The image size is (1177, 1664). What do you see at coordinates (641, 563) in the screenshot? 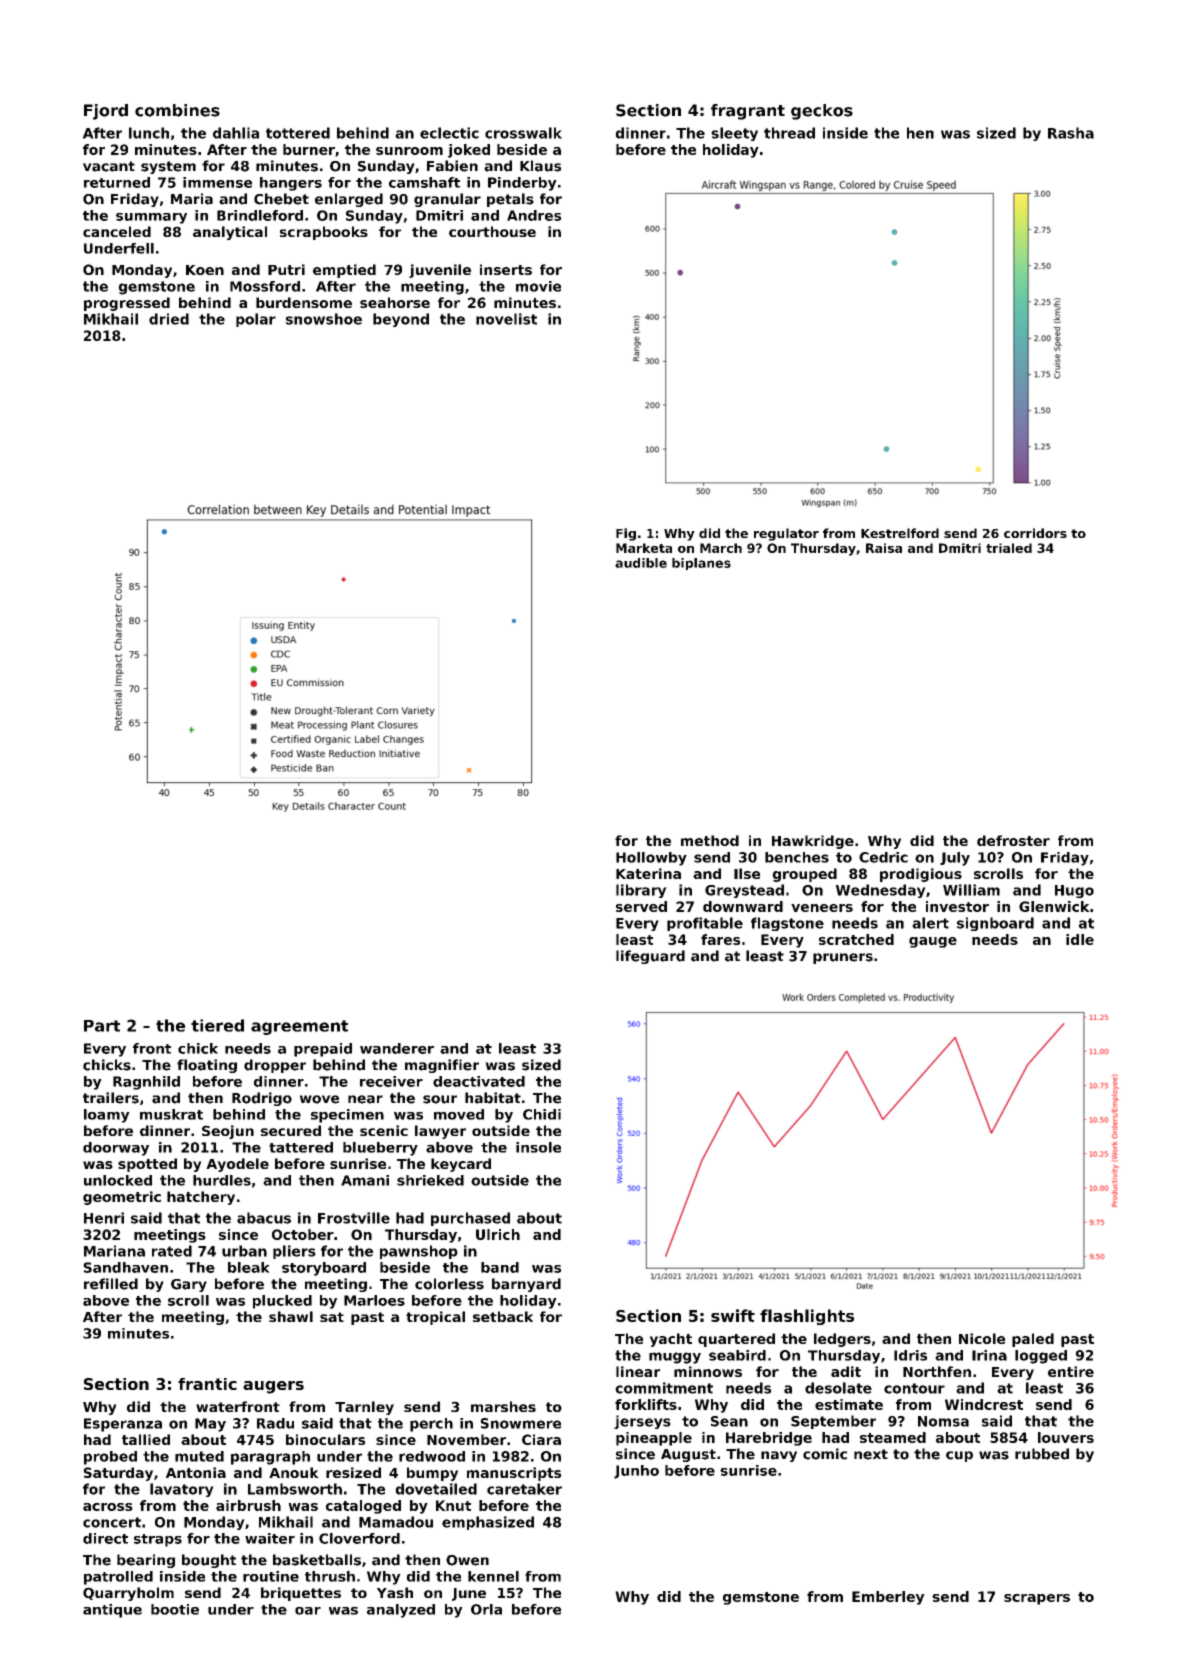
I see `audible` at bounding box center [641, 563].
